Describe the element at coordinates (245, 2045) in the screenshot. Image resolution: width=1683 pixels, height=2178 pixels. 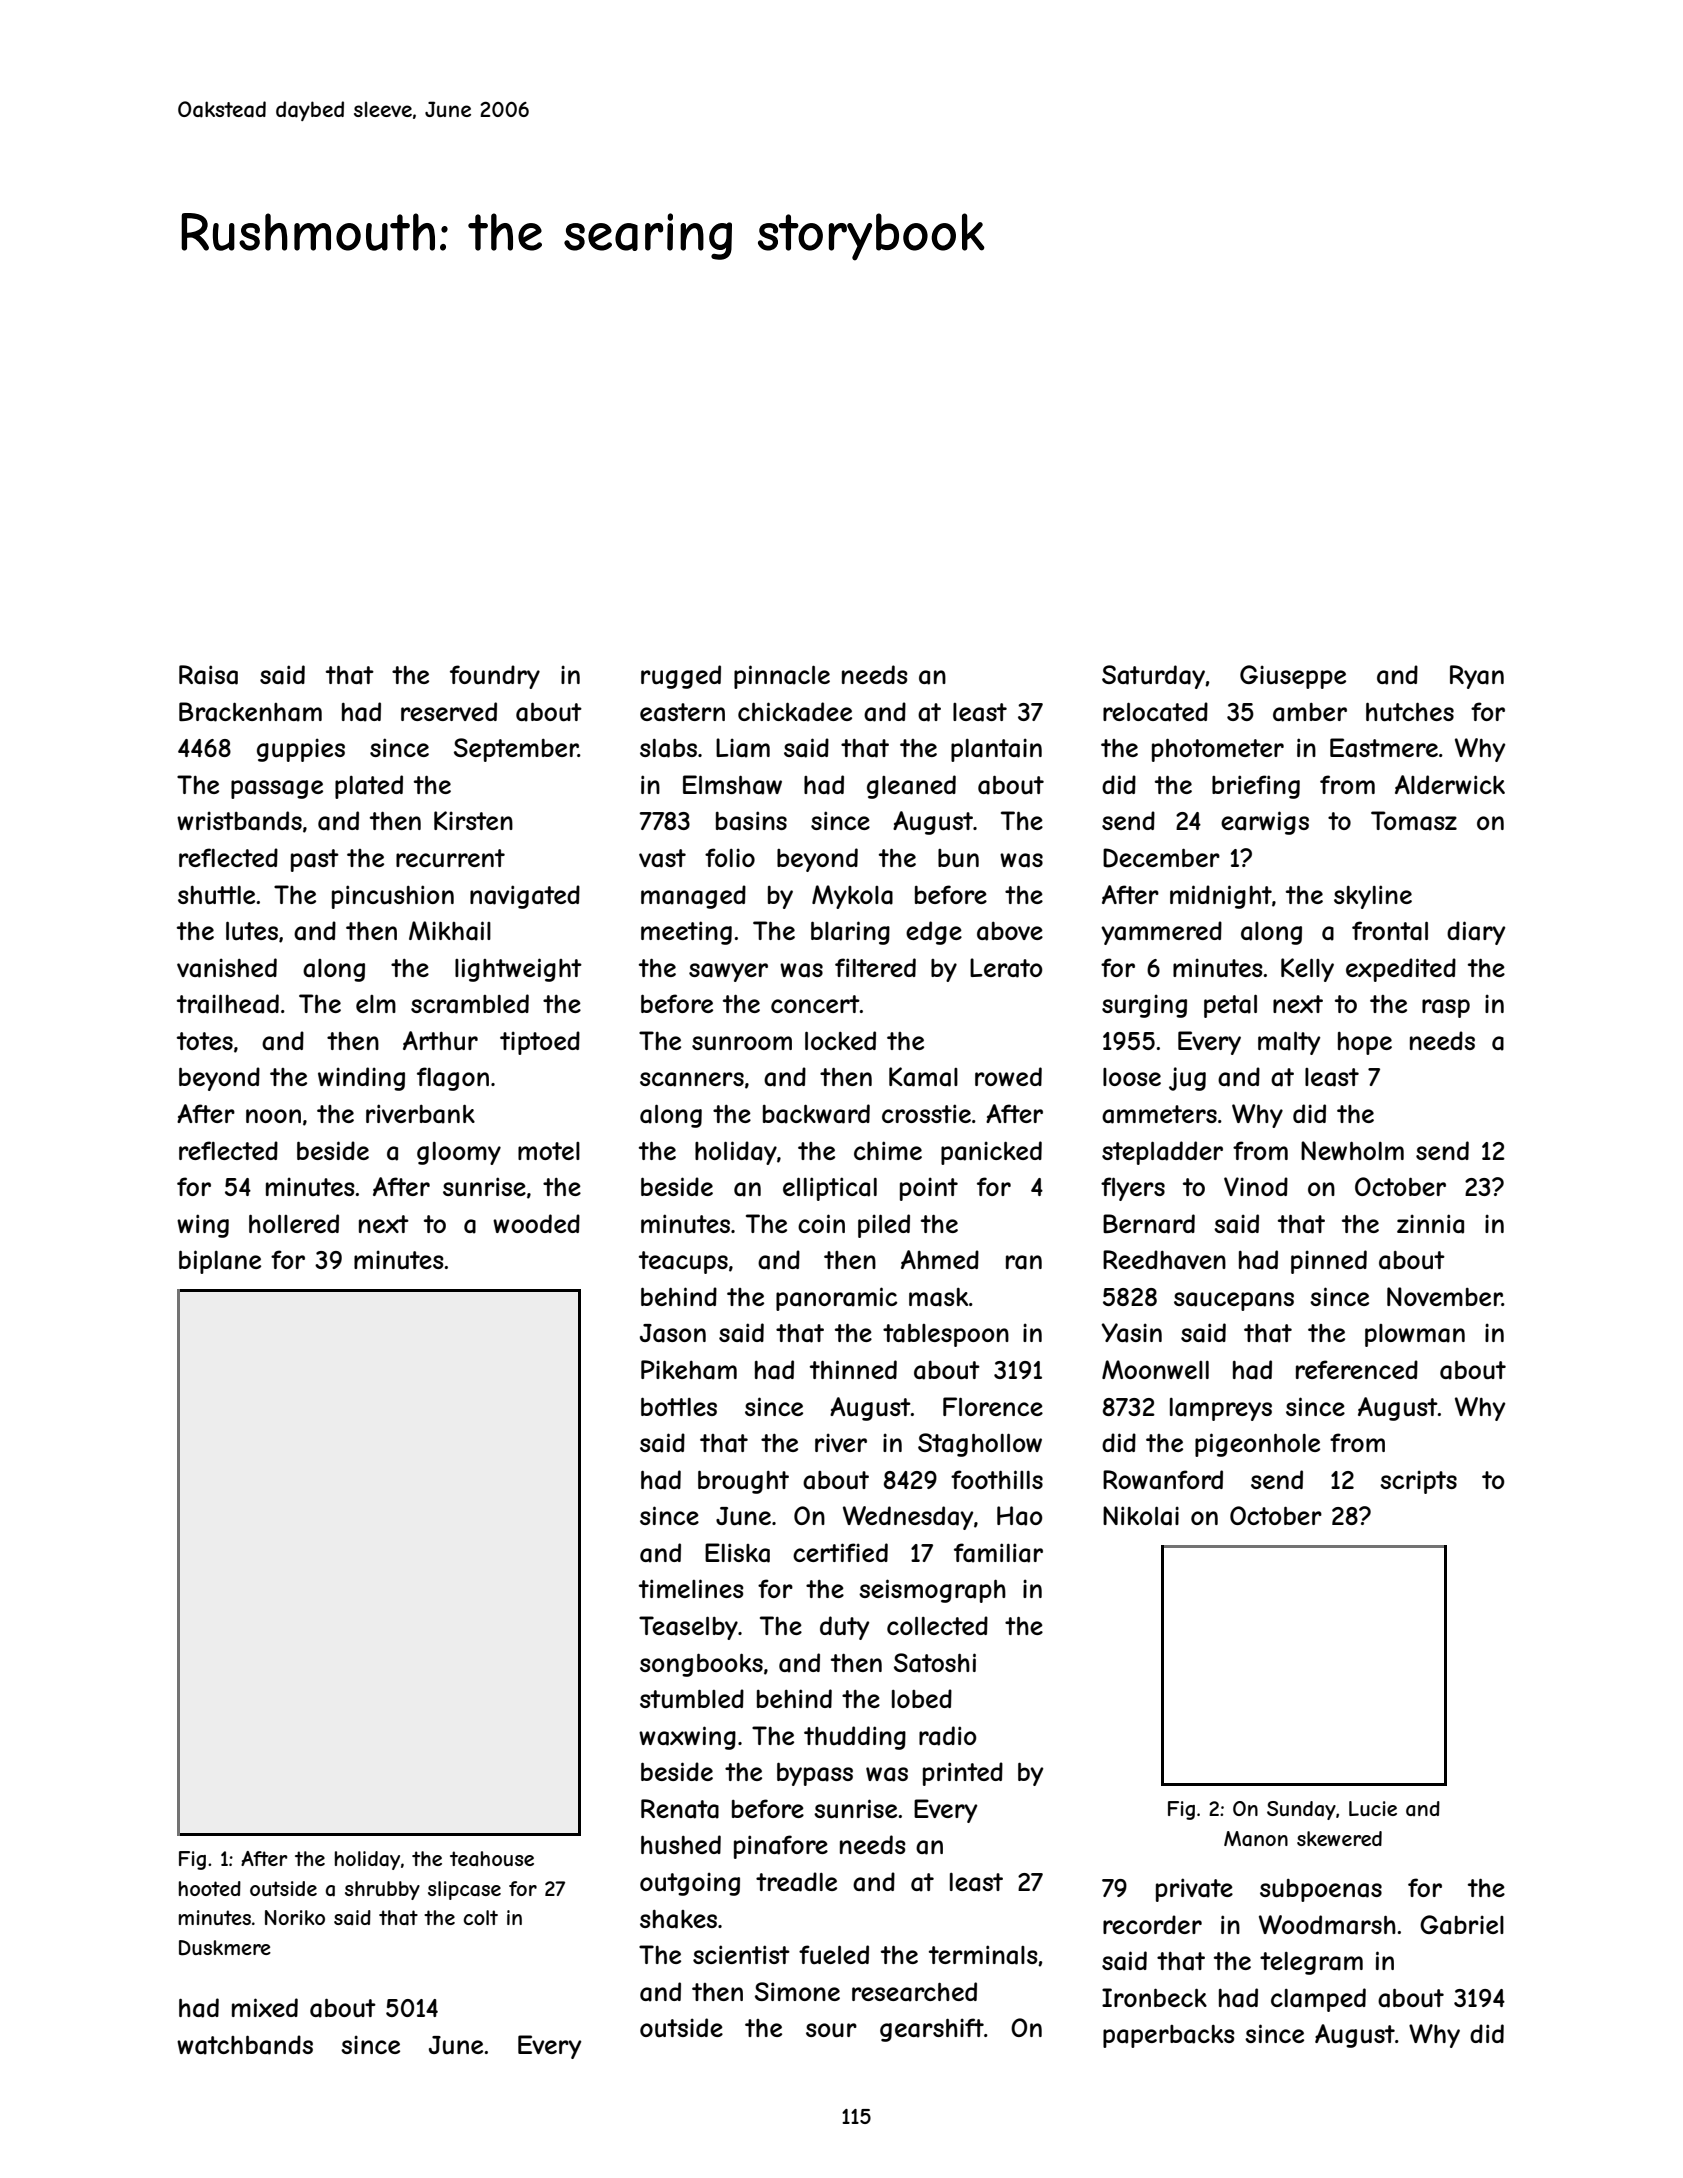
I see `watchbands` at that location.
